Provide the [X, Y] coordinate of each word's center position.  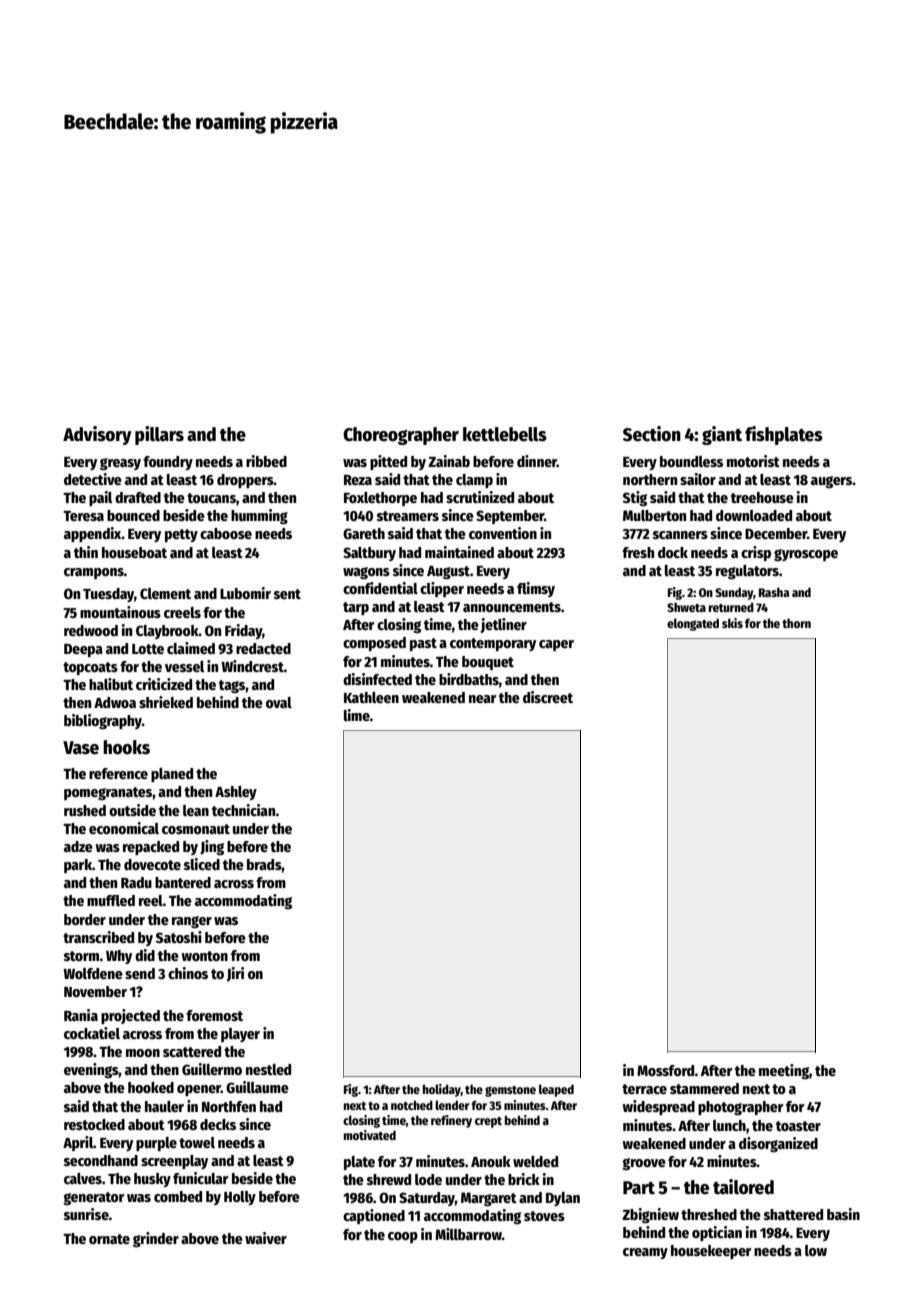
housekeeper [711, 1252]
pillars [159, 435]
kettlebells [505, 434]
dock [673, 552]
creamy [645, 1253]
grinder [156, 1240]
